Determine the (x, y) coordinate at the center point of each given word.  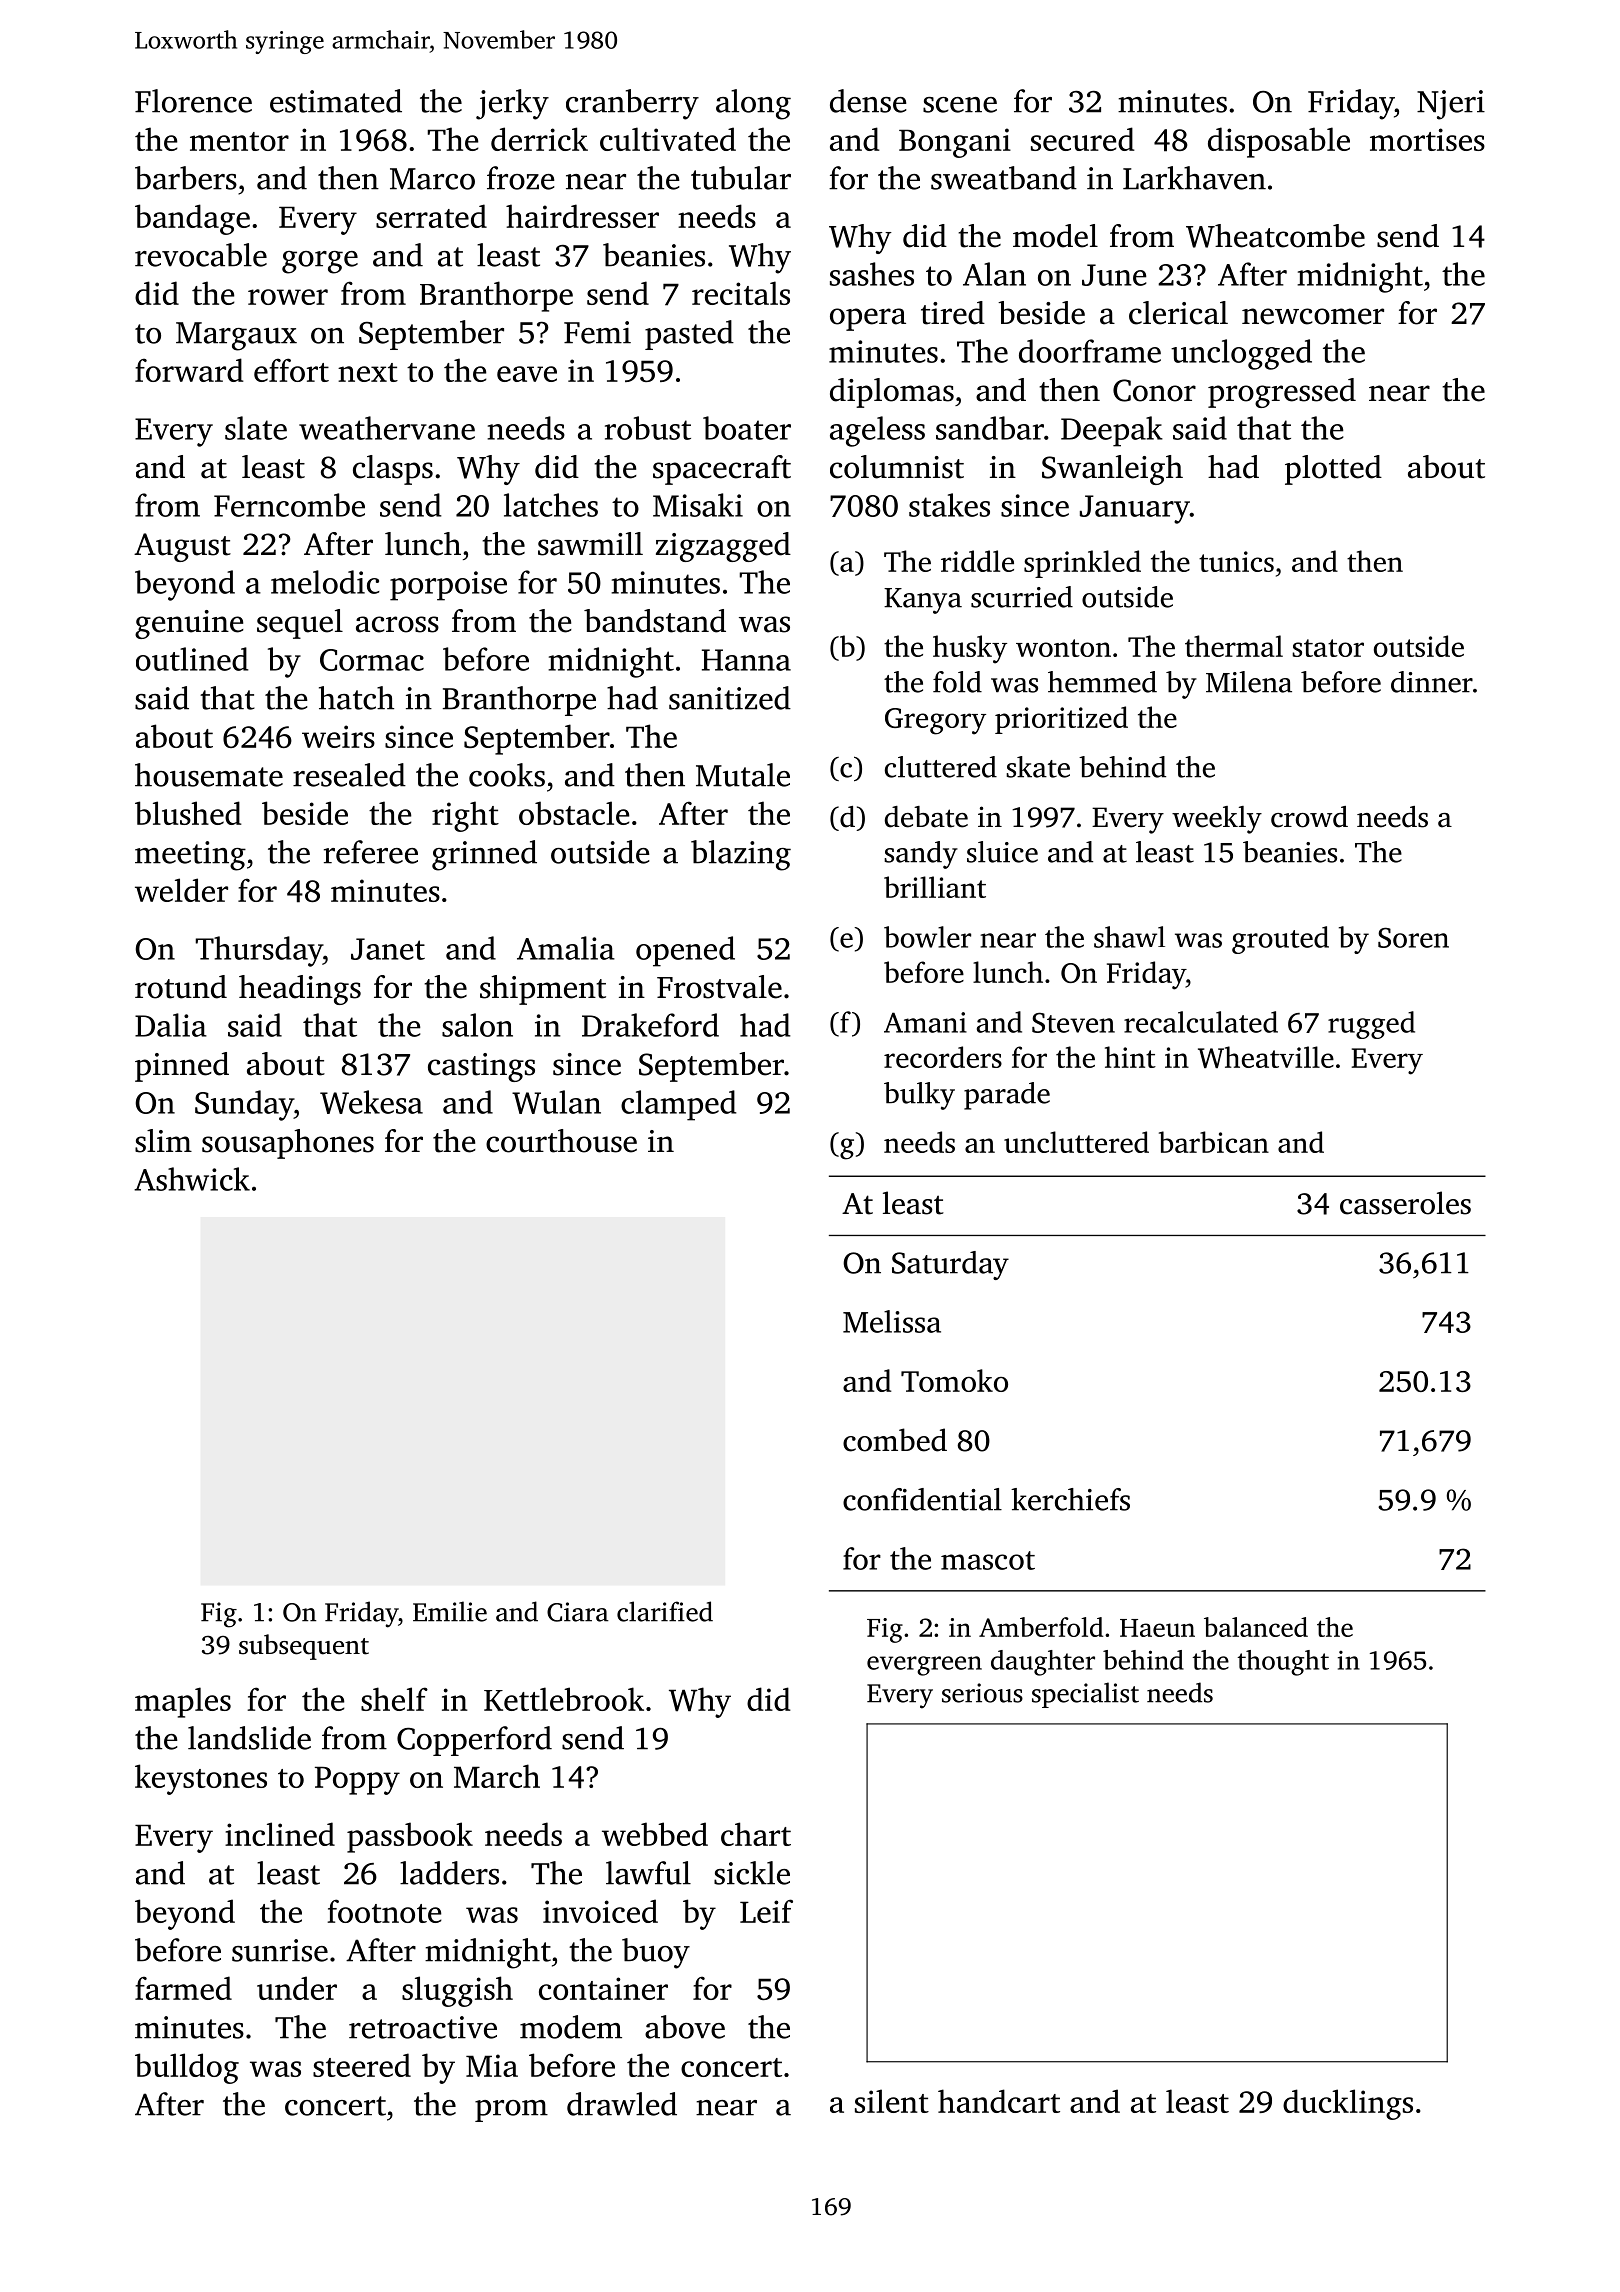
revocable (201, 255)
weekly (1217, 820)
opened (685, 951)
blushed (188, 813)
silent (892, 2101)
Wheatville (1266, 1057)
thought (1283, 1663)
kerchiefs (1070, 1499)
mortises (1427, 139)
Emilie (450, 1611)
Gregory (935, 721)
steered (362, 2065)
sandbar (990, 428)
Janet (388, 949)
